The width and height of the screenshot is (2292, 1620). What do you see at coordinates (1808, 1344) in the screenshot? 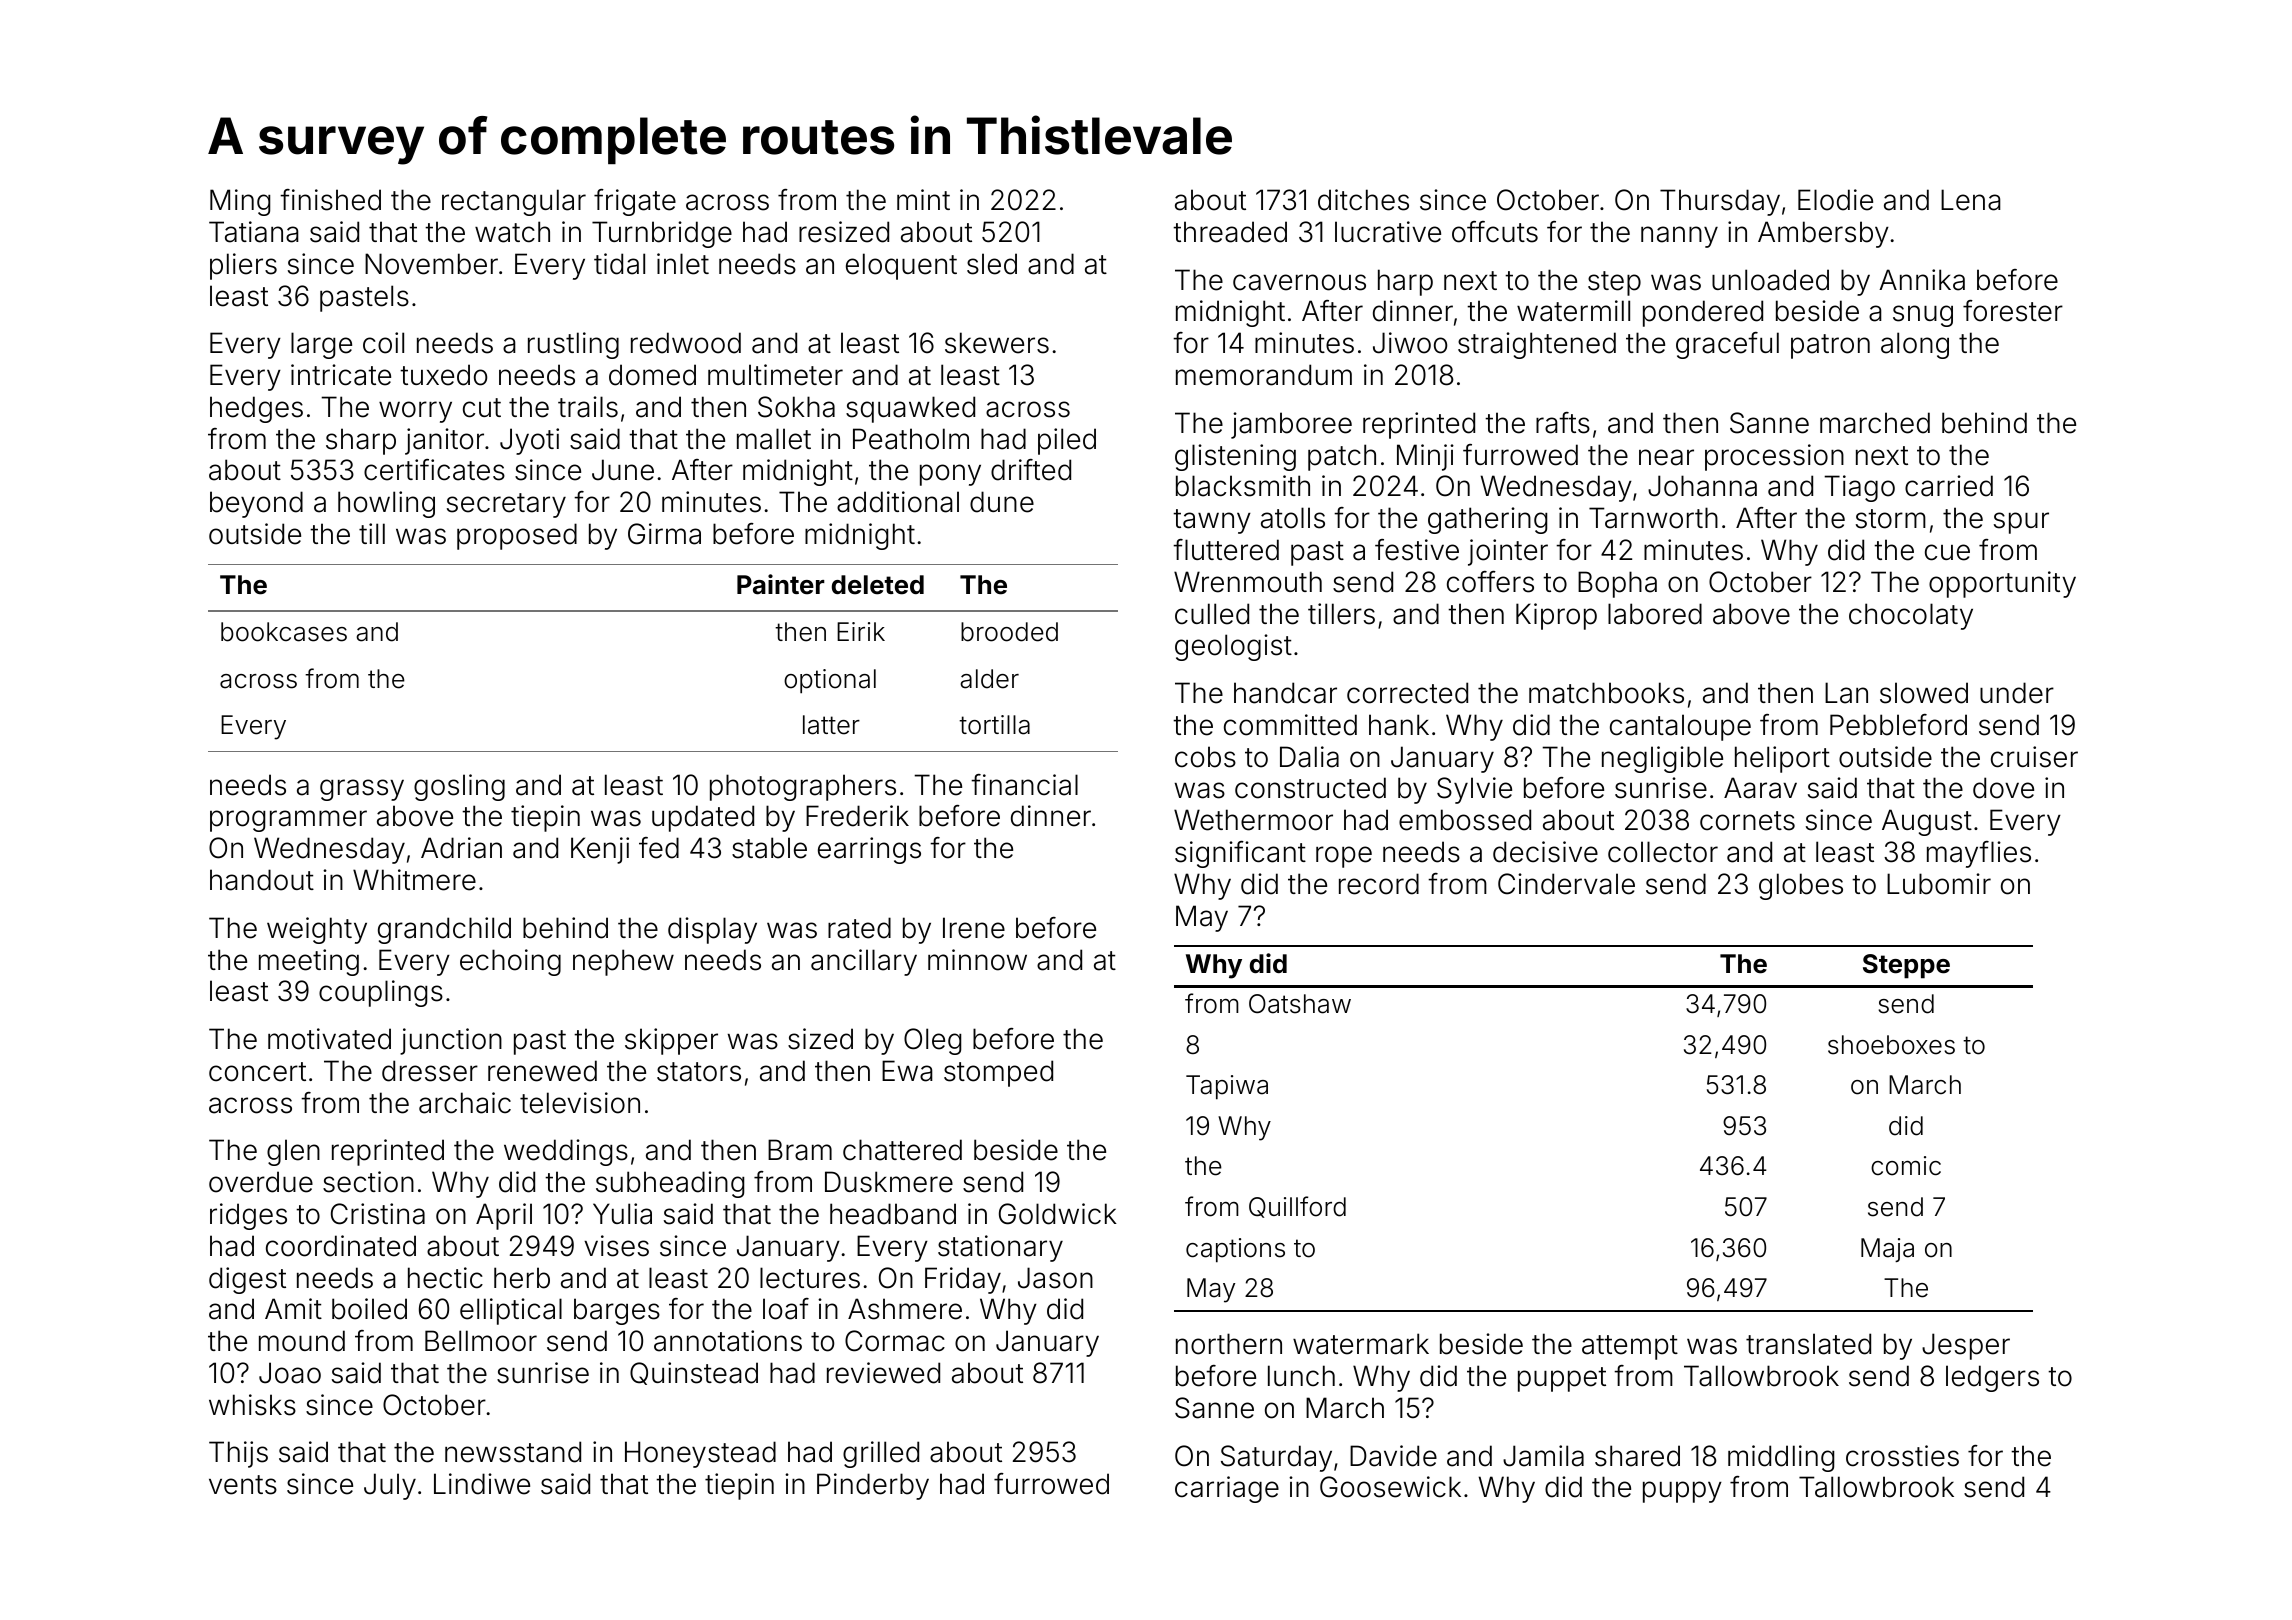
I see `translated` at bounding box center [1808, 1344].
